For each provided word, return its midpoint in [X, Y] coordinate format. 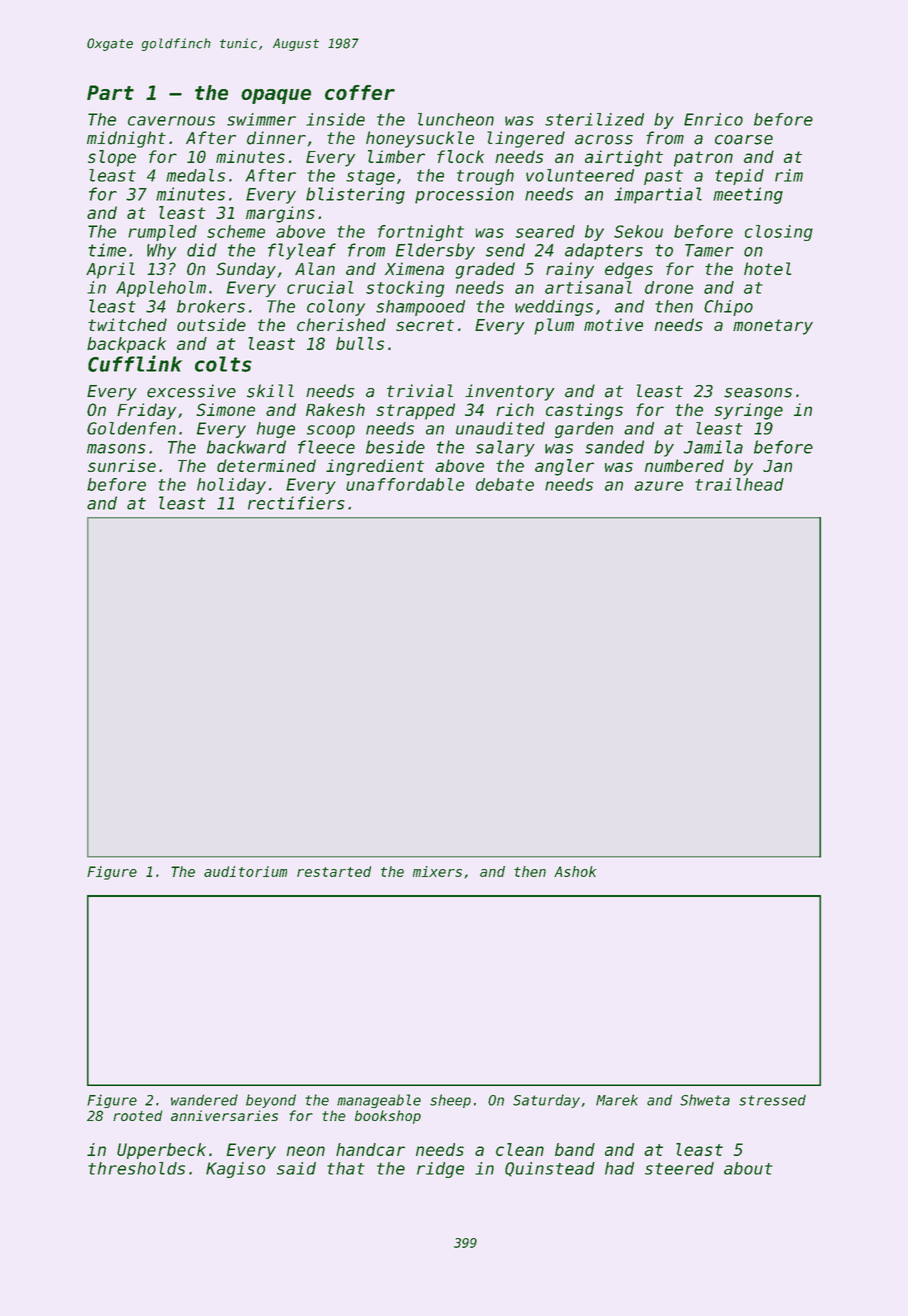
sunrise [122, 465]
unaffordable [405, 484]
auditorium [245, 871]
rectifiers [296, 503]
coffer [360, 92]
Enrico [713, 119]
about [748, 1168]
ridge [440, 1170]
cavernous [171, 121]
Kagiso [235, 1170]
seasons [758, 393]
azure [658, 486]
